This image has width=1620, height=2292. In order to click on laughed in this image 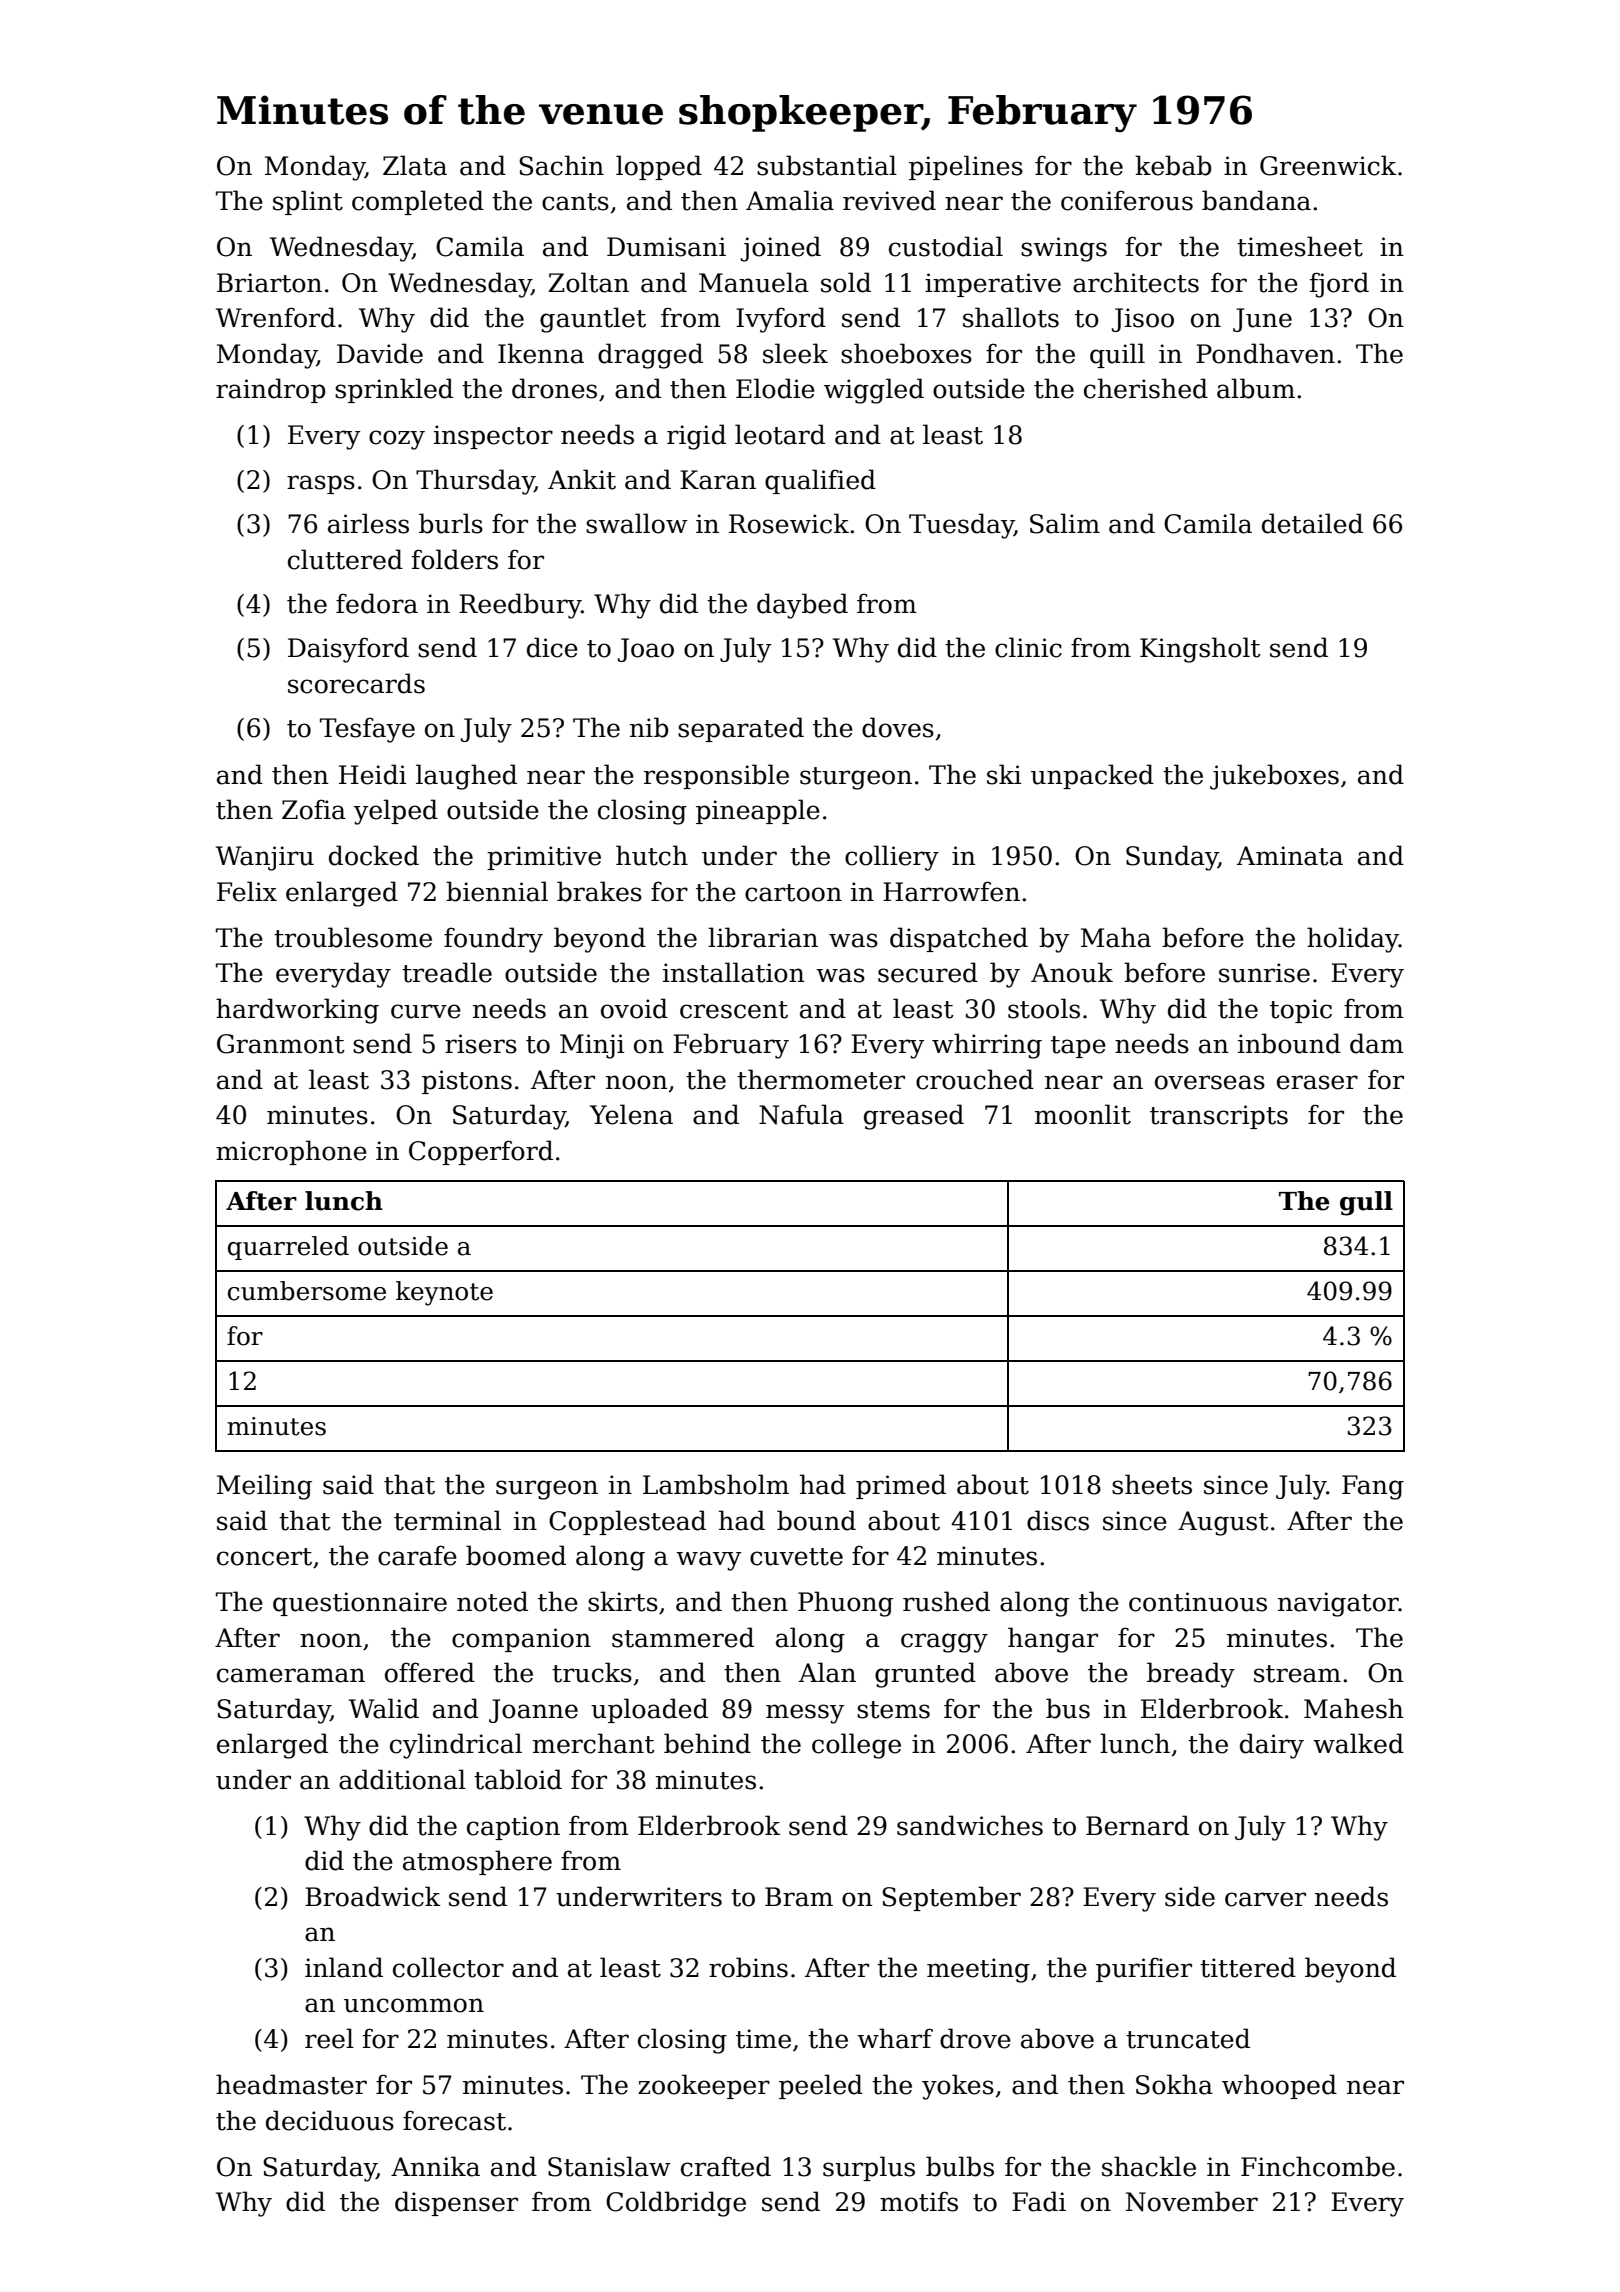, I will do `click(466, 777)`.
